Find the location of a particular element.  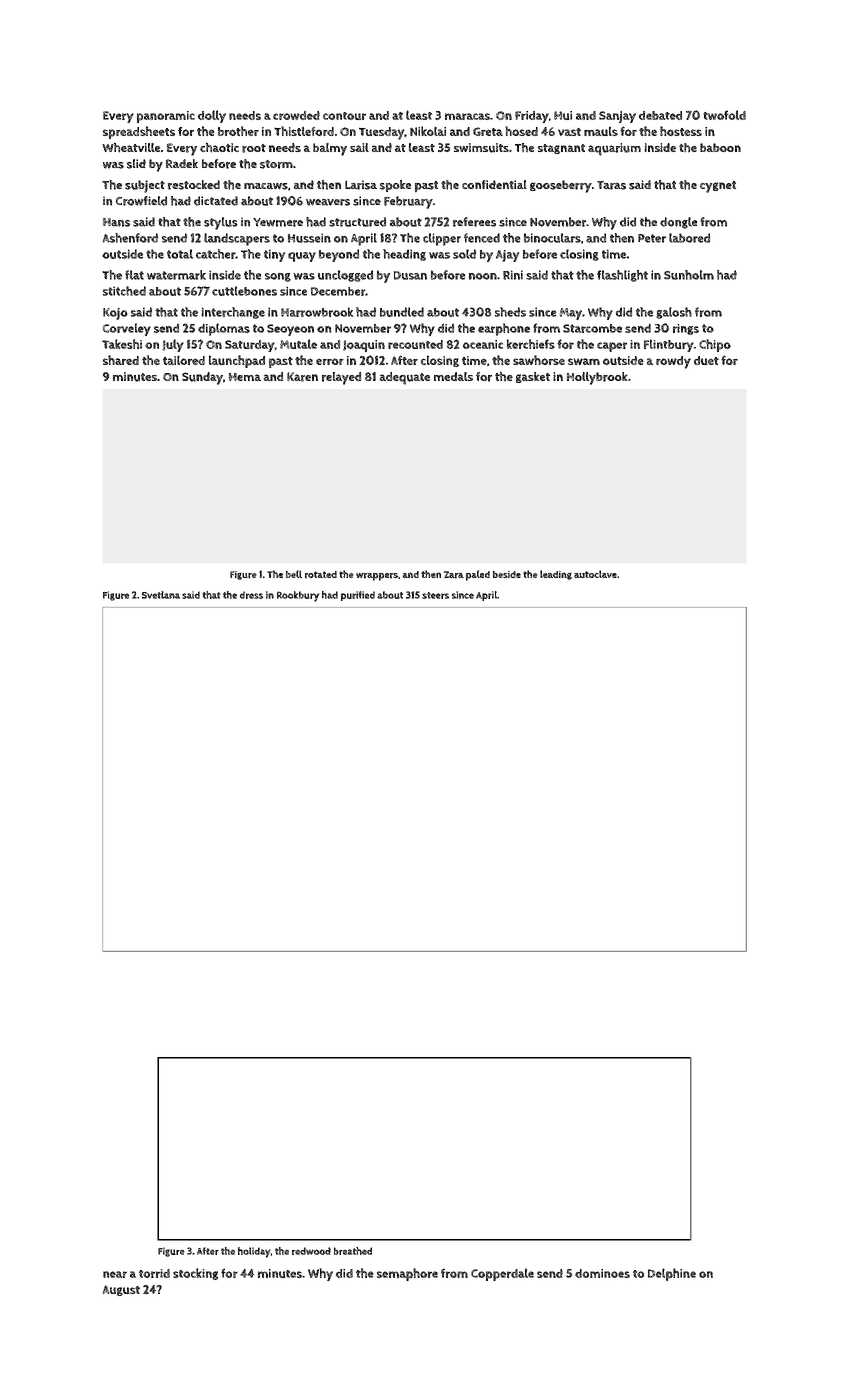

May is located at coordinates (571, 314).
